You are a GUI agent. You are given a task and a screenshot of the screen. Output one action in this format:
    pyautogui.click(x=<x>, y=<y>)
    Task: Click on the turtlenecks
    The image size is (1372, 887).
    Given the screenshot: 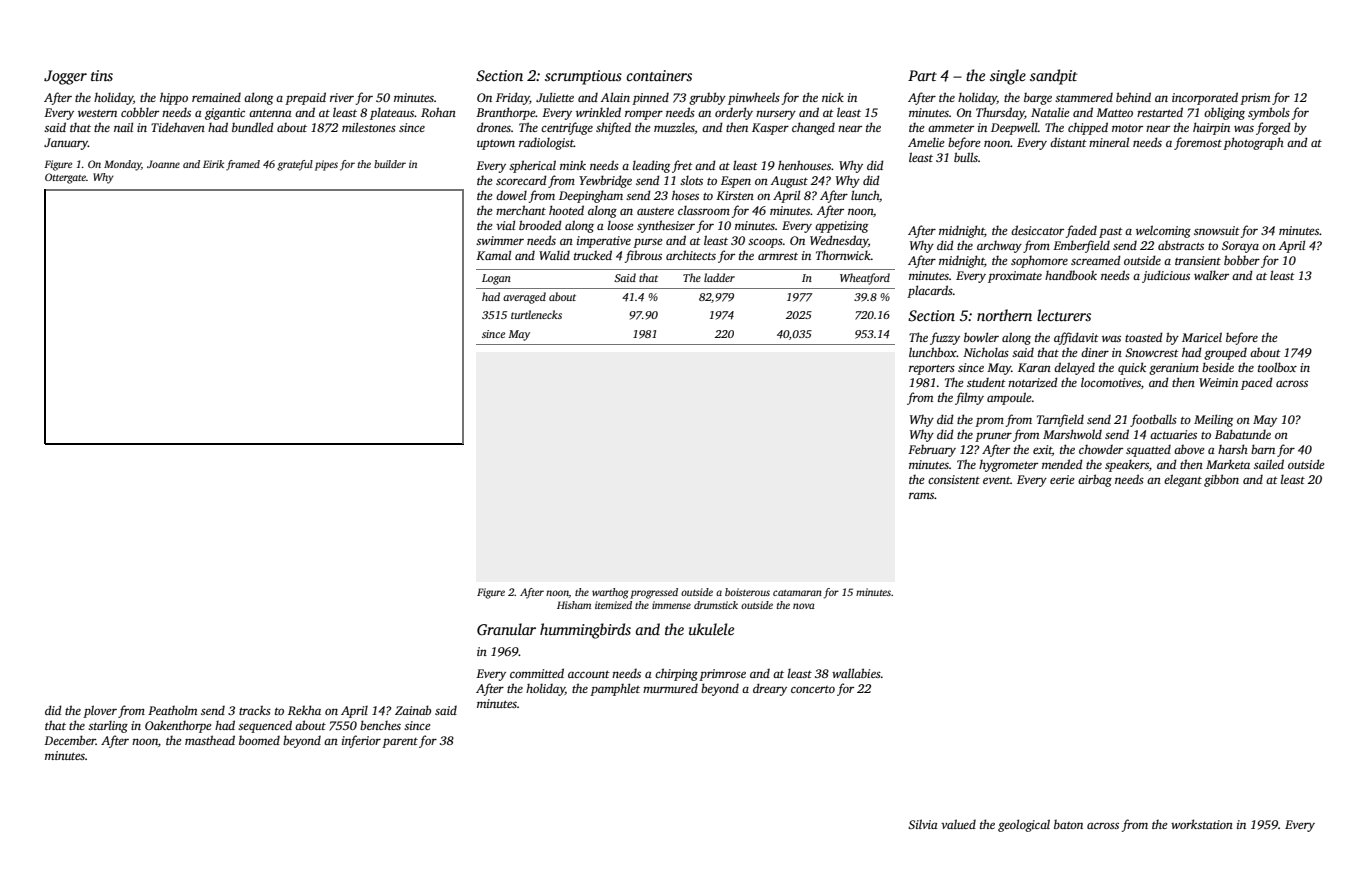 What is the action you would take?
    pyautogui.click(x=536, y=314)
